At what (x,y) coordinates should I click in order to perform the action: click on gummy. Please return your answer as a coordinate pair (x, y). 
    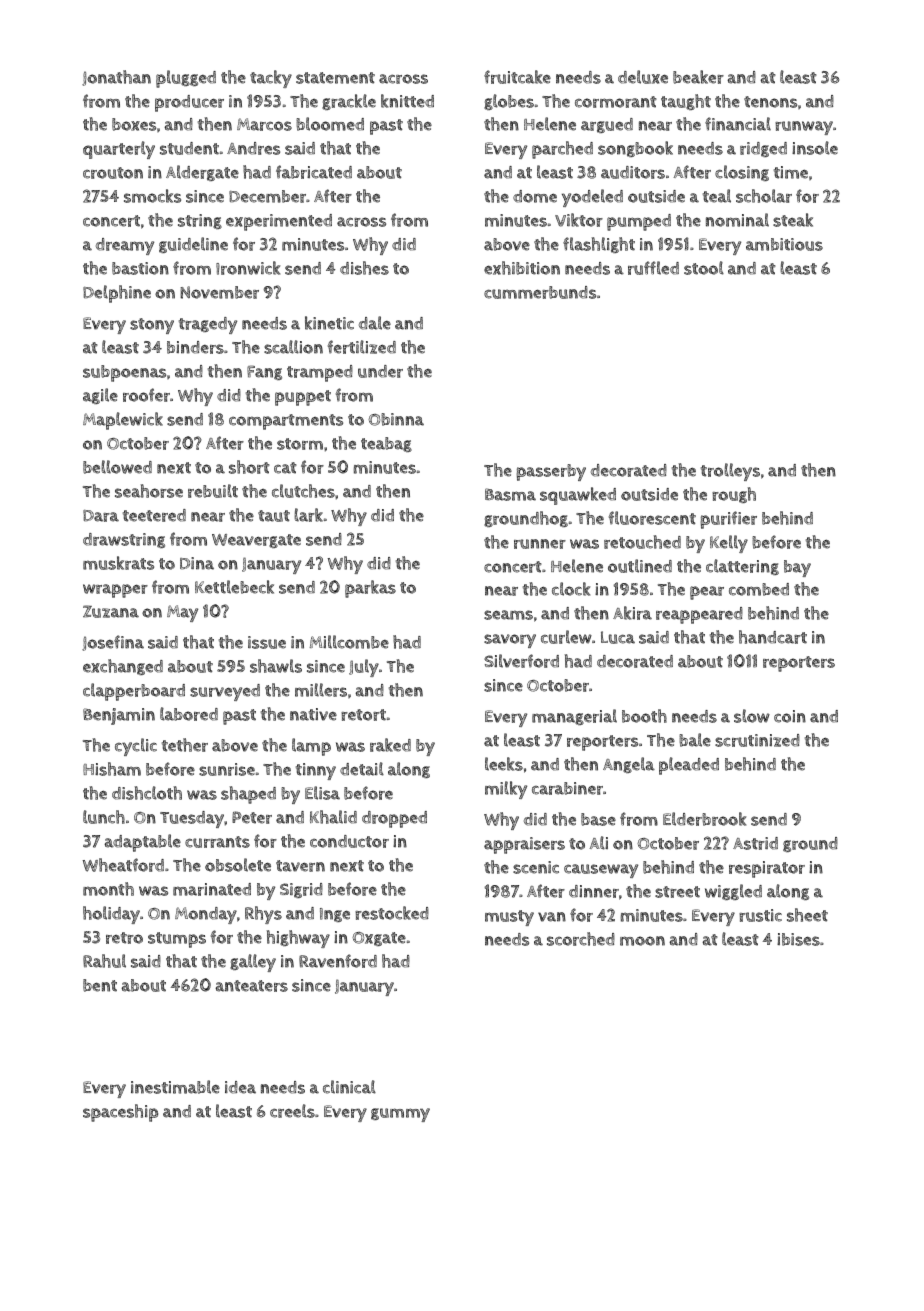
    Looking at the image, I should click on (400, 1115).
